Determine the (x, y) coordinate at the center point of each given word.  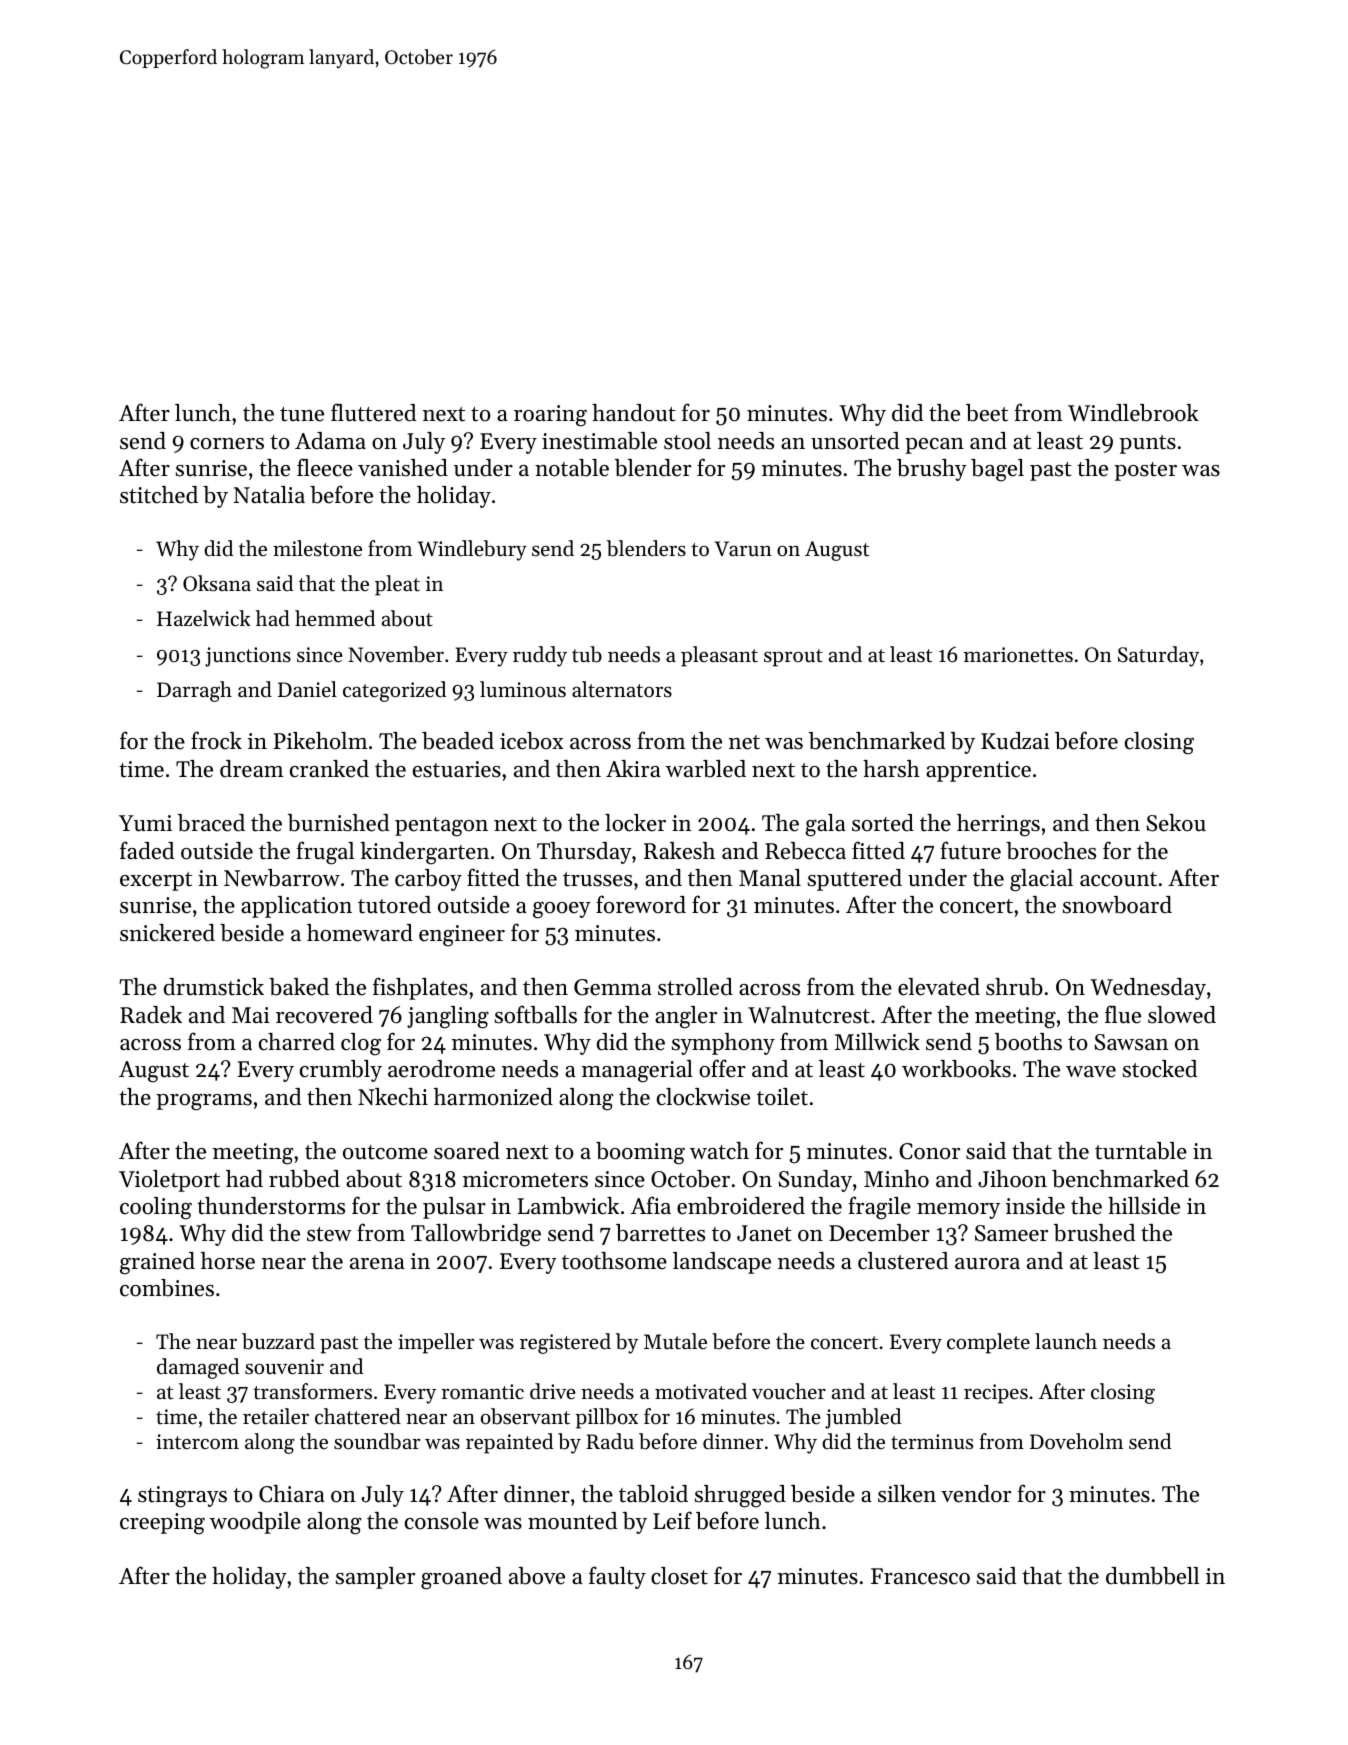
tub (587, 654)
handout (634, 413)
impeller (436, 1343)
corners (227, 444)
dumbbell (1152, 1576)
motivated (701, 1391)
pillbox (606, 1418)
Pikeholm (321, 741)
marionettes (1018, 655)
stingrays (182, 1497)
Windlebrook (1133, 413)
